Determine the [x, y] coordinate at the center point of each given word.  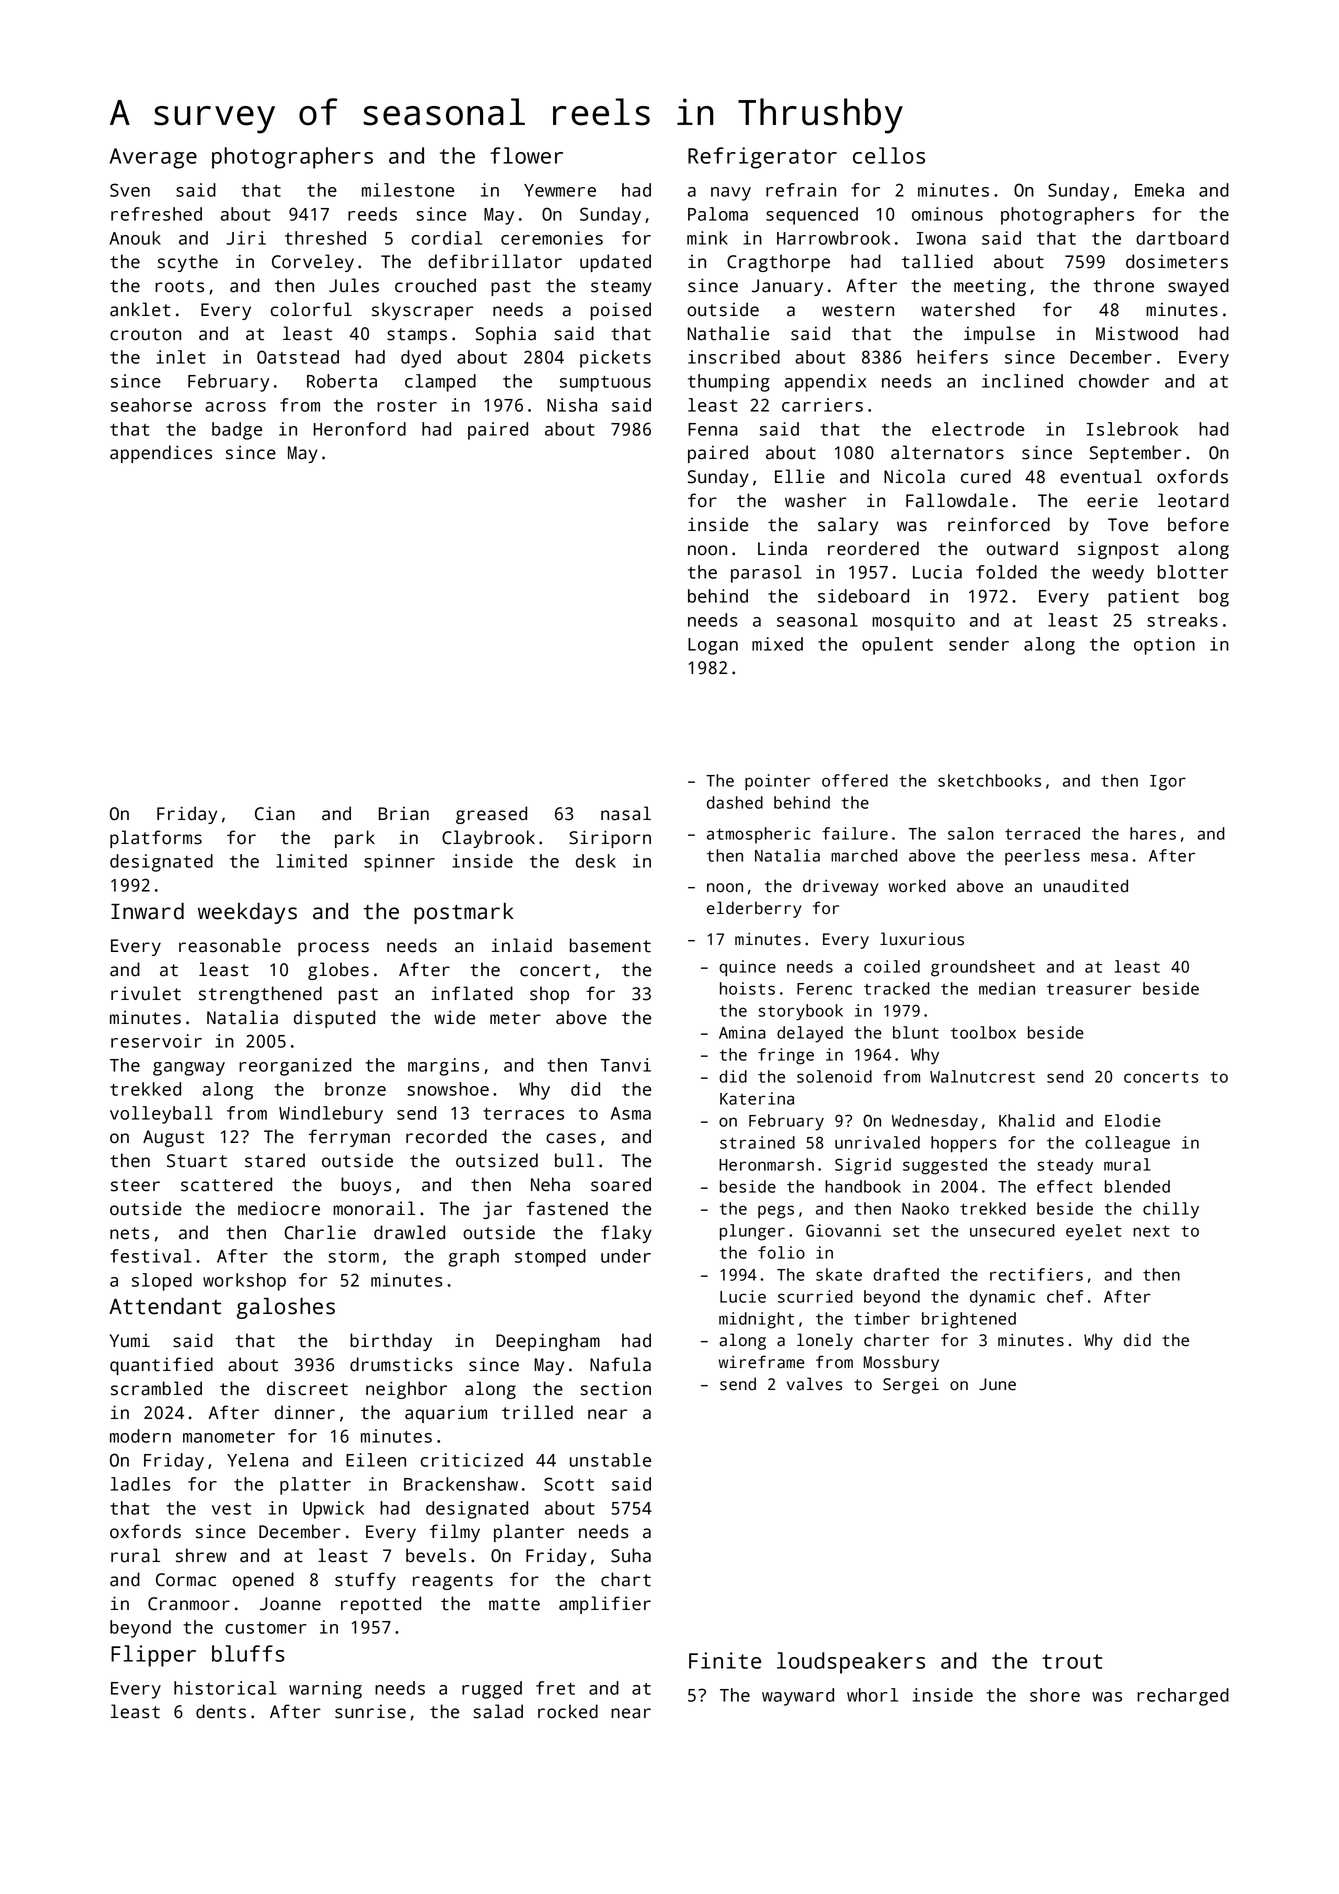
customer [266, 1628]
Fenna [713, 429]
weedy [1118, 574]
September [1135, 454]
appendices [161, 454]
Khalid [1027, 1120]
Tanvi [626, 1065]
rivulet [146, 993]
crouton [145, 334]
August [173, 1138]
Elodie [1133, 1120]
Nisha [572, 405]
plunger [752, 1232]
